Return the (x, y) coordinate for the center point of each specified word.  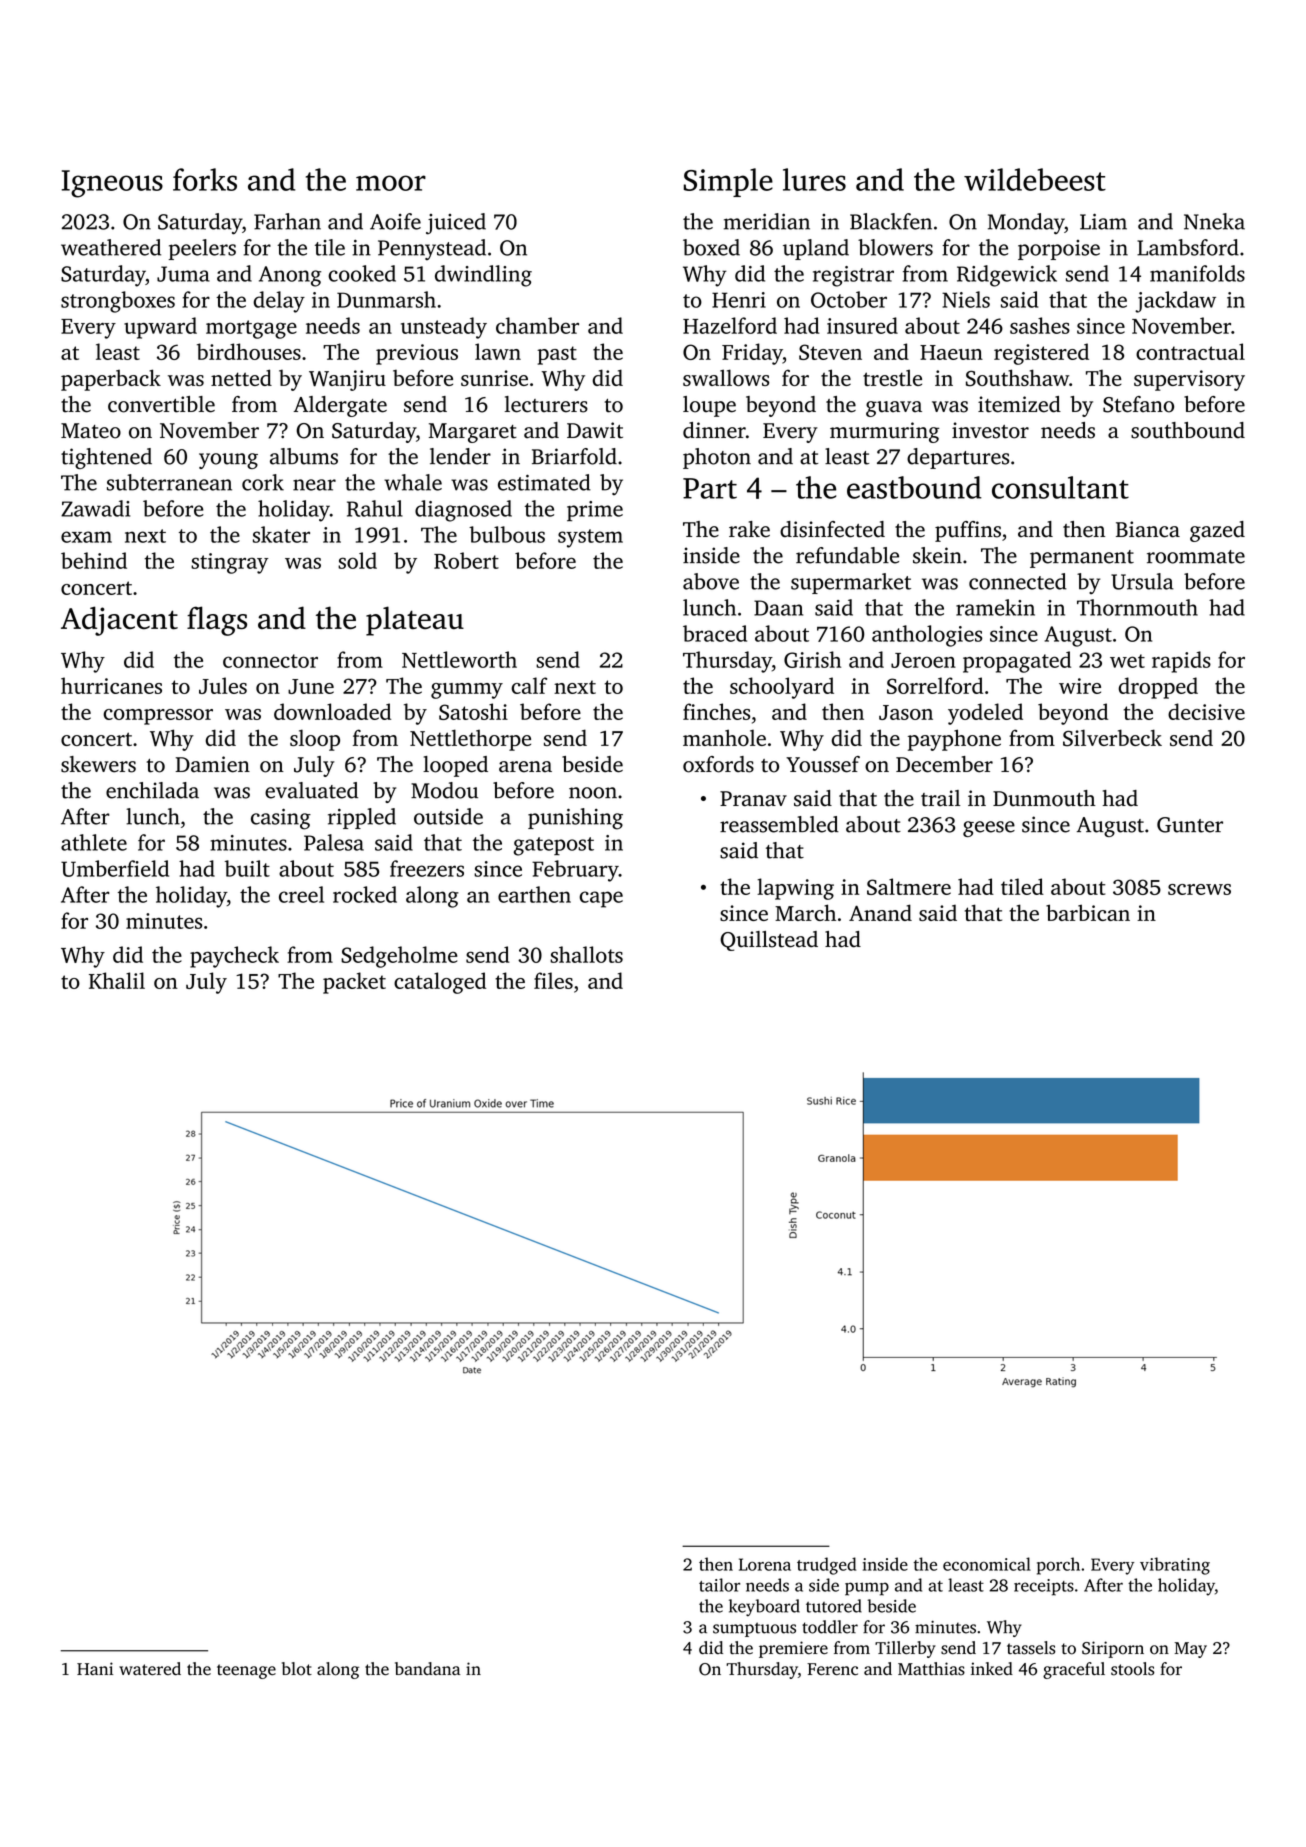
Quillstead (769, 941)
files (553, 980)
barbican (1088, 912)
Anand (880, 912)
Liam (1103, 221)
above (711, 581)
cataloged (440, 983)
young (228, 461)
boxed (711, 247)
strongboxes (118, 302)
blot (297, 1669)
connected (1018, 581)
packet (354, 983)
